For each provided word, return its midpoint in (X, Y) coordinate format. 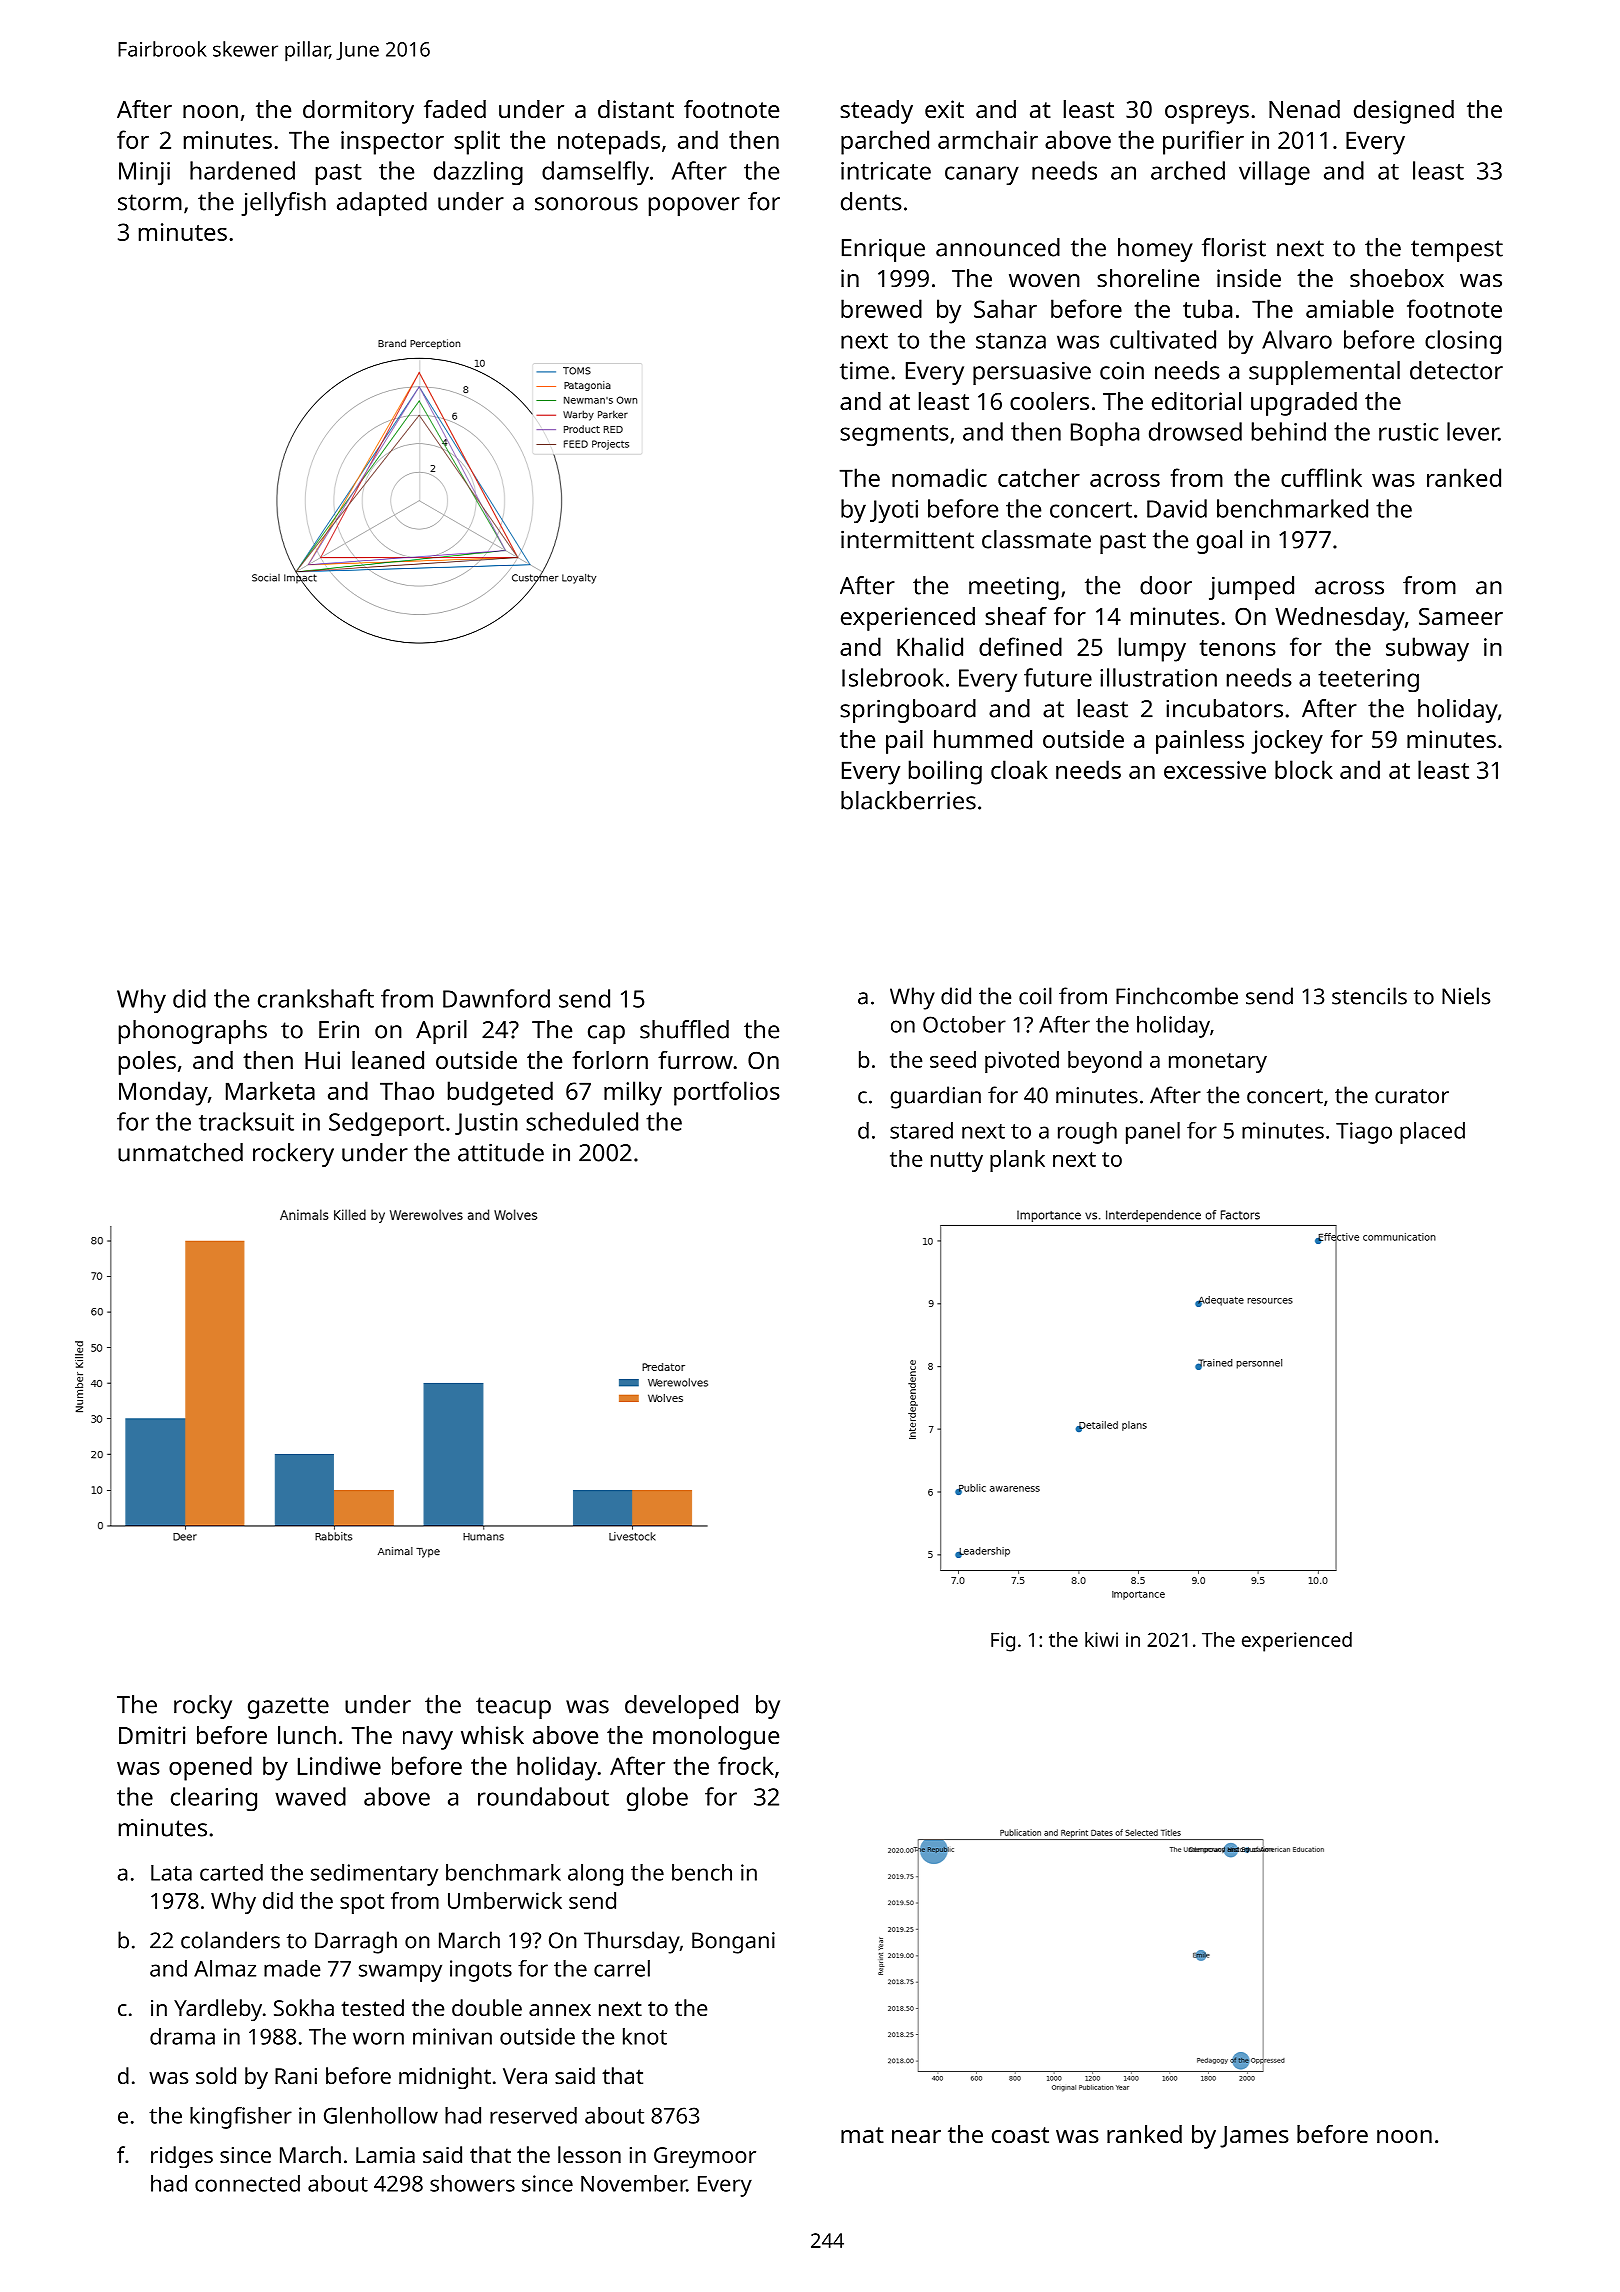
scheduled (582, 1121)
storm (150, 202)
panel (1153, 1133)
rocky (203, 1707)
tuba (1207, 308)
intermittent (907, 539)
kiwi (1101, 1639)
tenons (1238, 648)
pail (904, 742)
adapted (382, 204)
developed (681, 1707)
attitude (501, 1152)
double (487, 2007)
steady (876, 112)
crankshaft (316, 998)
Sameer (1461, 616)
